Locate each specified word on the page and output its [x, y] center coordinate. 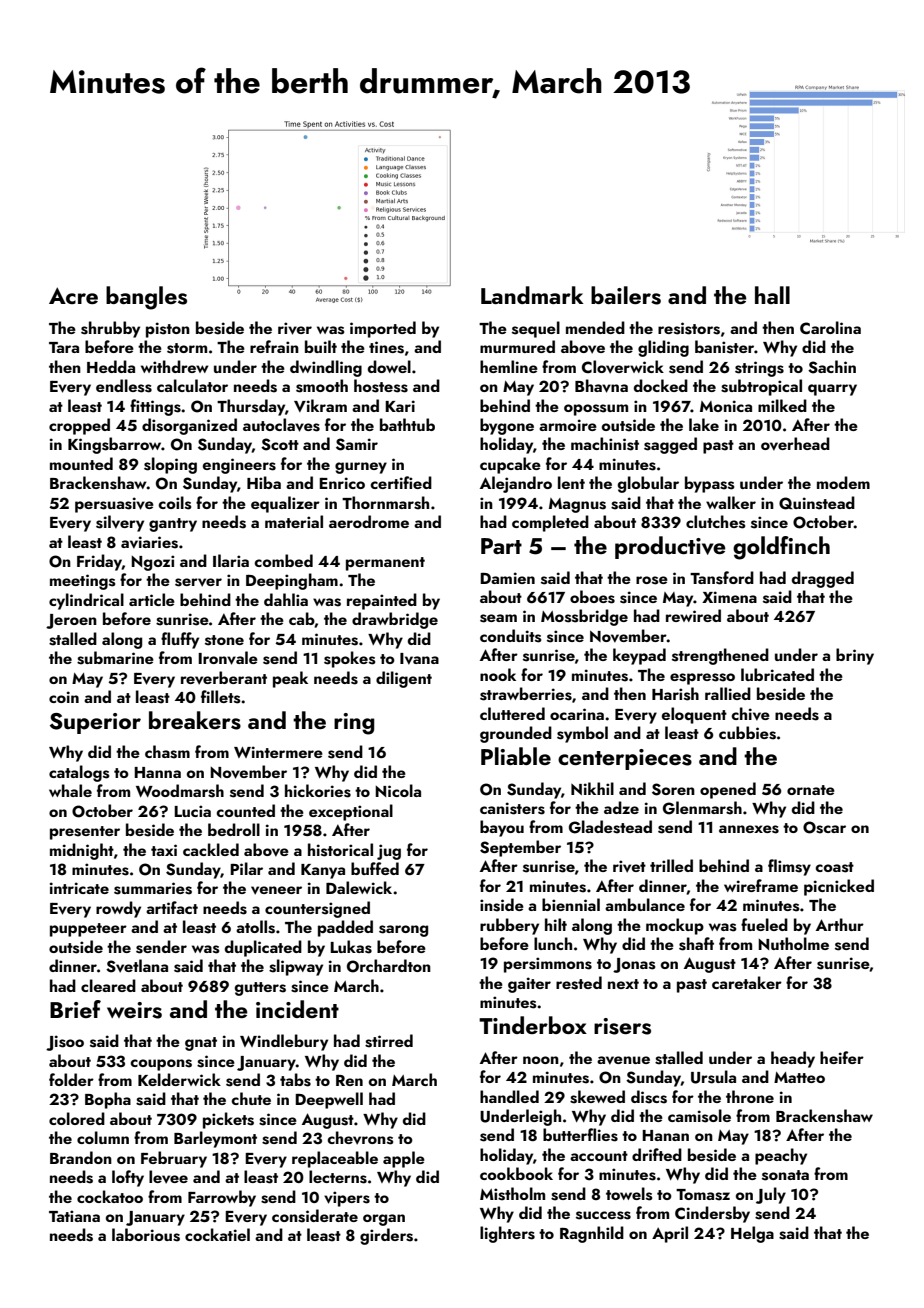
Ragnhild [592, 1234]
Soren [673, 789]
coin [64, 697]
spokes [349, 659]
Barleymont [215, 1139]
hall [772, 295]
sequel [536, 329]
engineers [239, 466]
